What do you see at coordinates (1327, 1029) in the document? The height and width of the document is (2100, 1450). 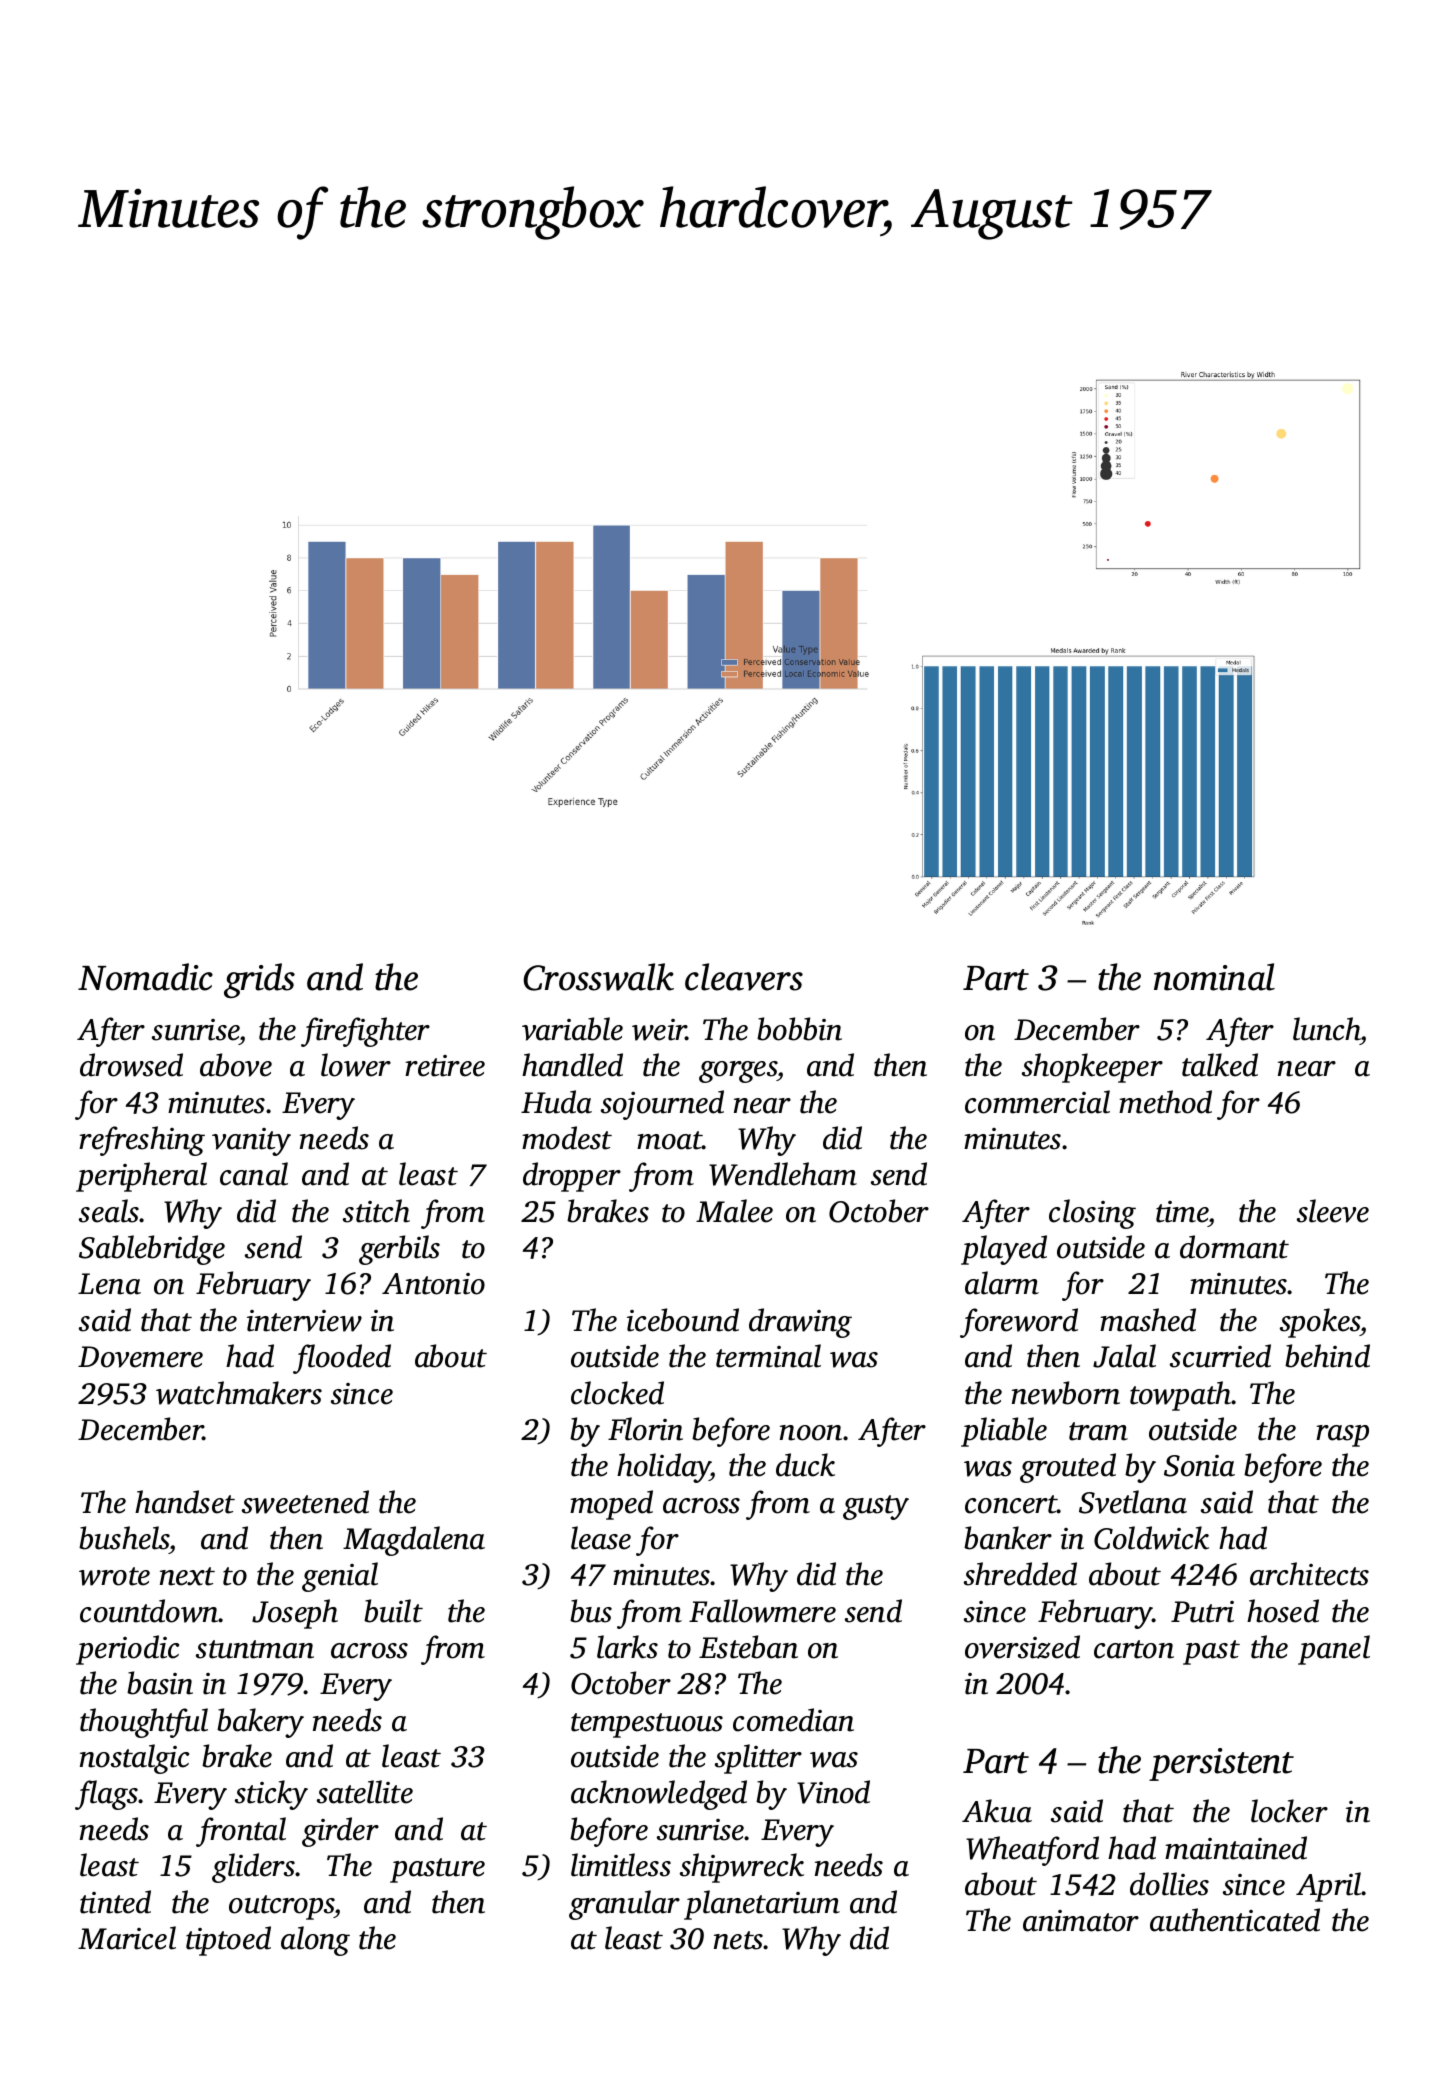 I see `lunch` at bounding box center [1327, 1029].
